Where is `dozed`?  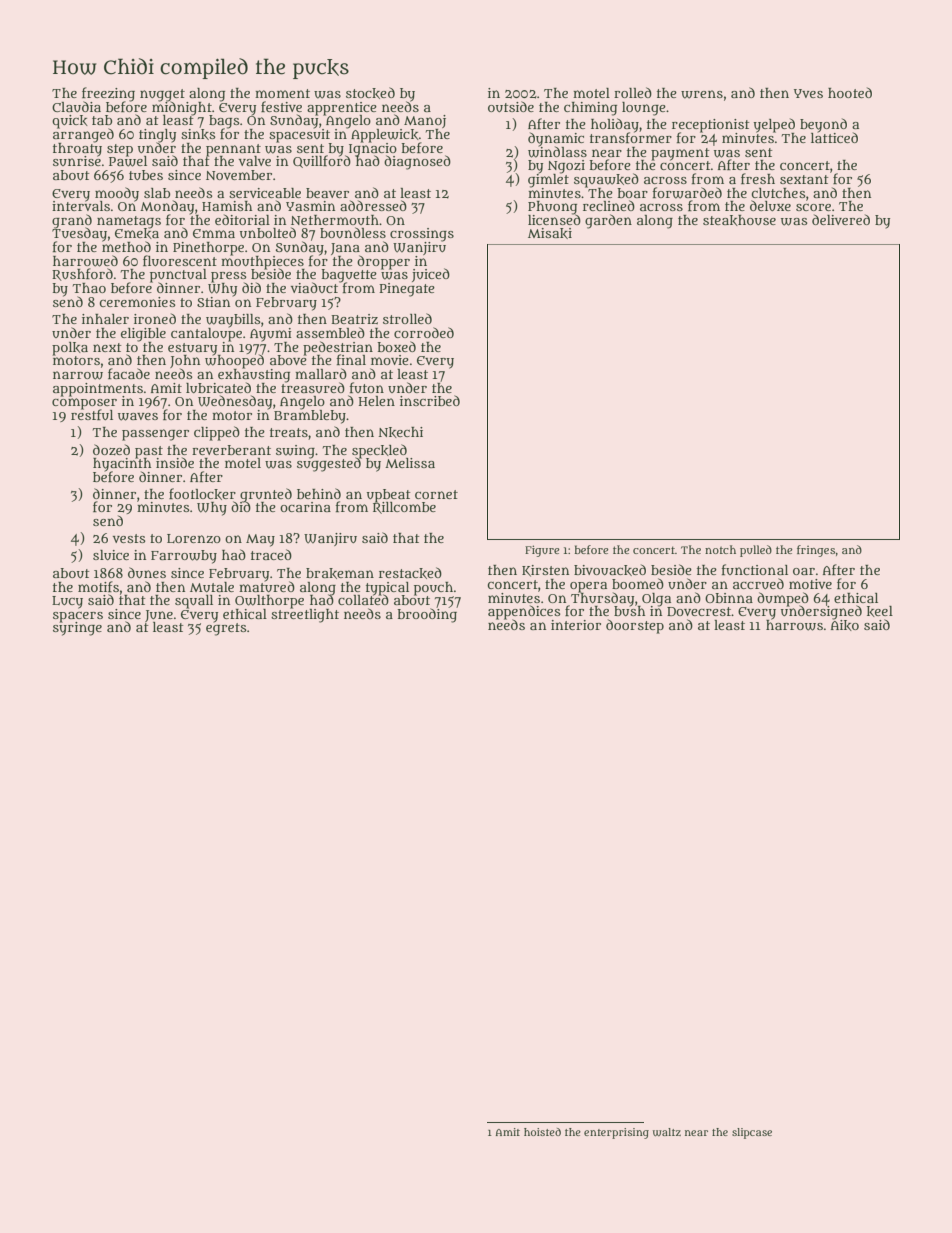
dozed is located at coordinates (111, 449).
